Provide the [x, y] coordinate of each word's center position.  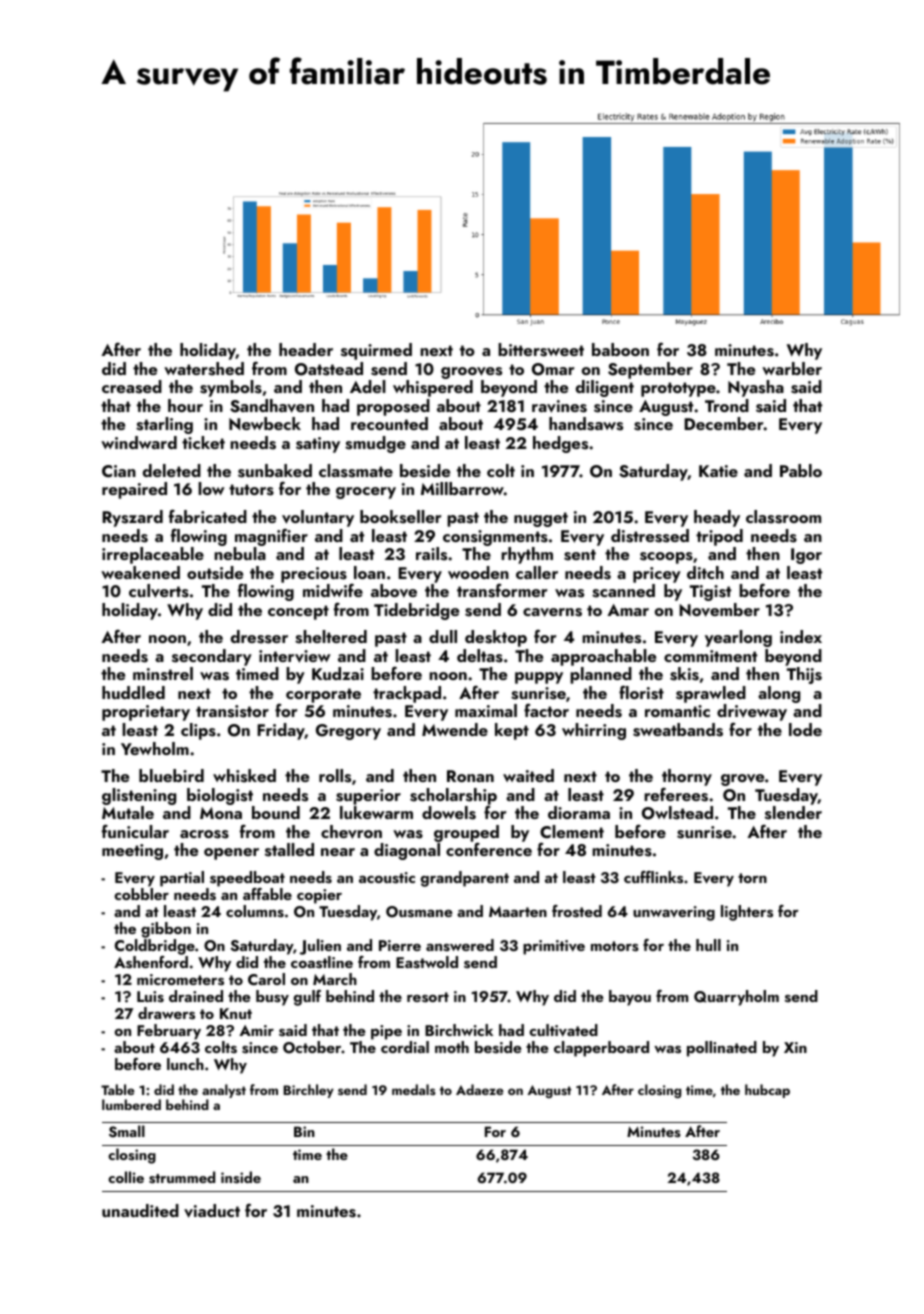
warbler [792, 368]
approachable [603, 657]
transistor [232, 711]
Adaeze [480, 1089]
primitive [554, 947]
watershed [204, 369]
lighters [747, 913]
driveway [752, 712]
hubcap [767, 1091]
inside [241, 1177]
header [306, 349]
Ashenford [151, 962]
